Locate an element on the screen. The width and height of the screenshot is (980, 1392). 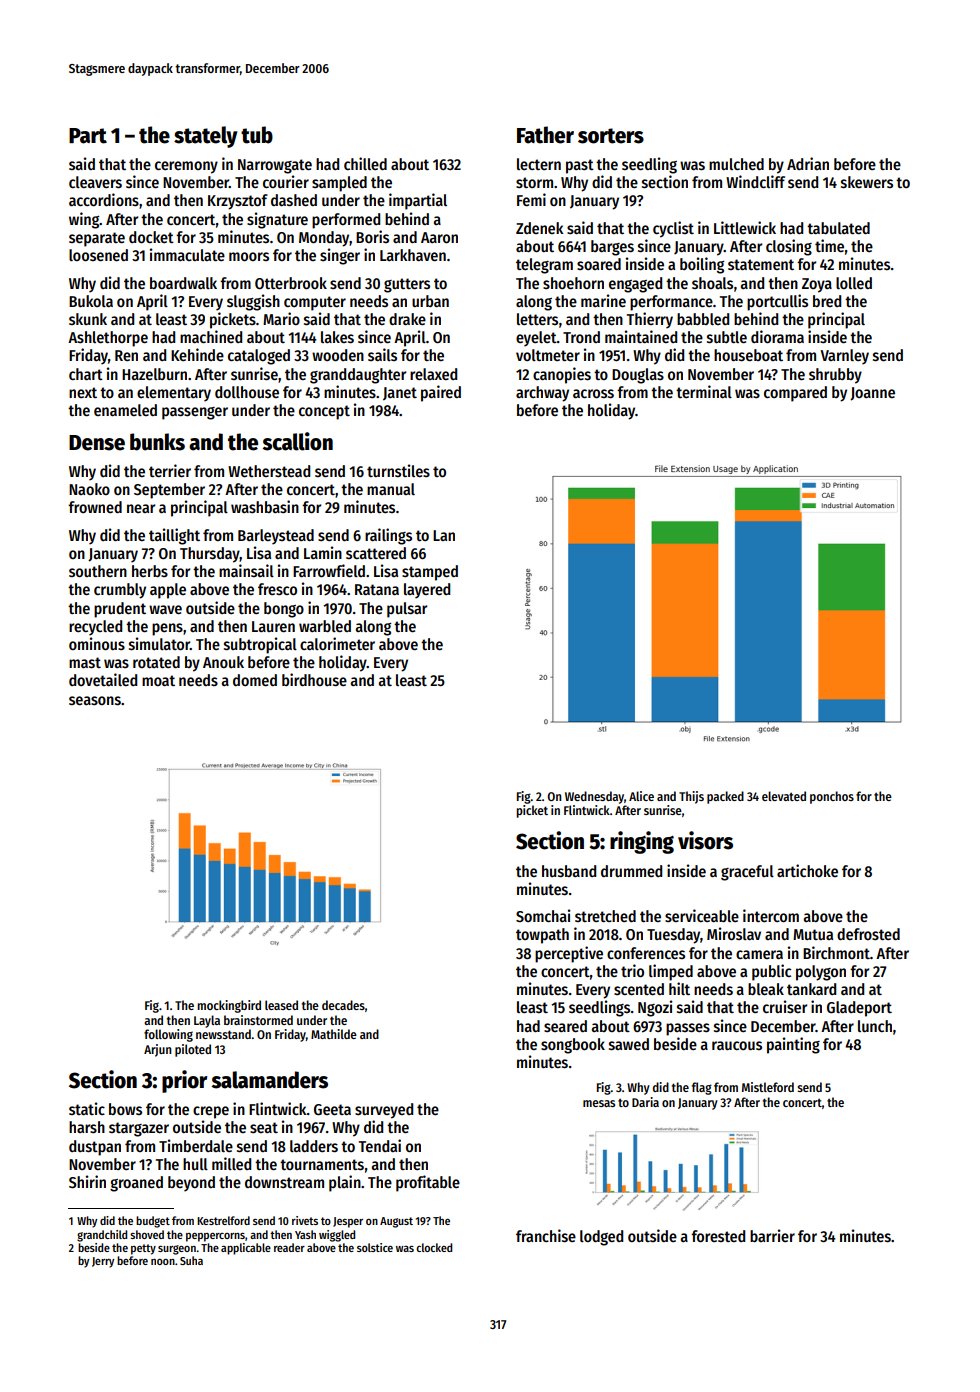
tub is located at coordinates (257, 135).
